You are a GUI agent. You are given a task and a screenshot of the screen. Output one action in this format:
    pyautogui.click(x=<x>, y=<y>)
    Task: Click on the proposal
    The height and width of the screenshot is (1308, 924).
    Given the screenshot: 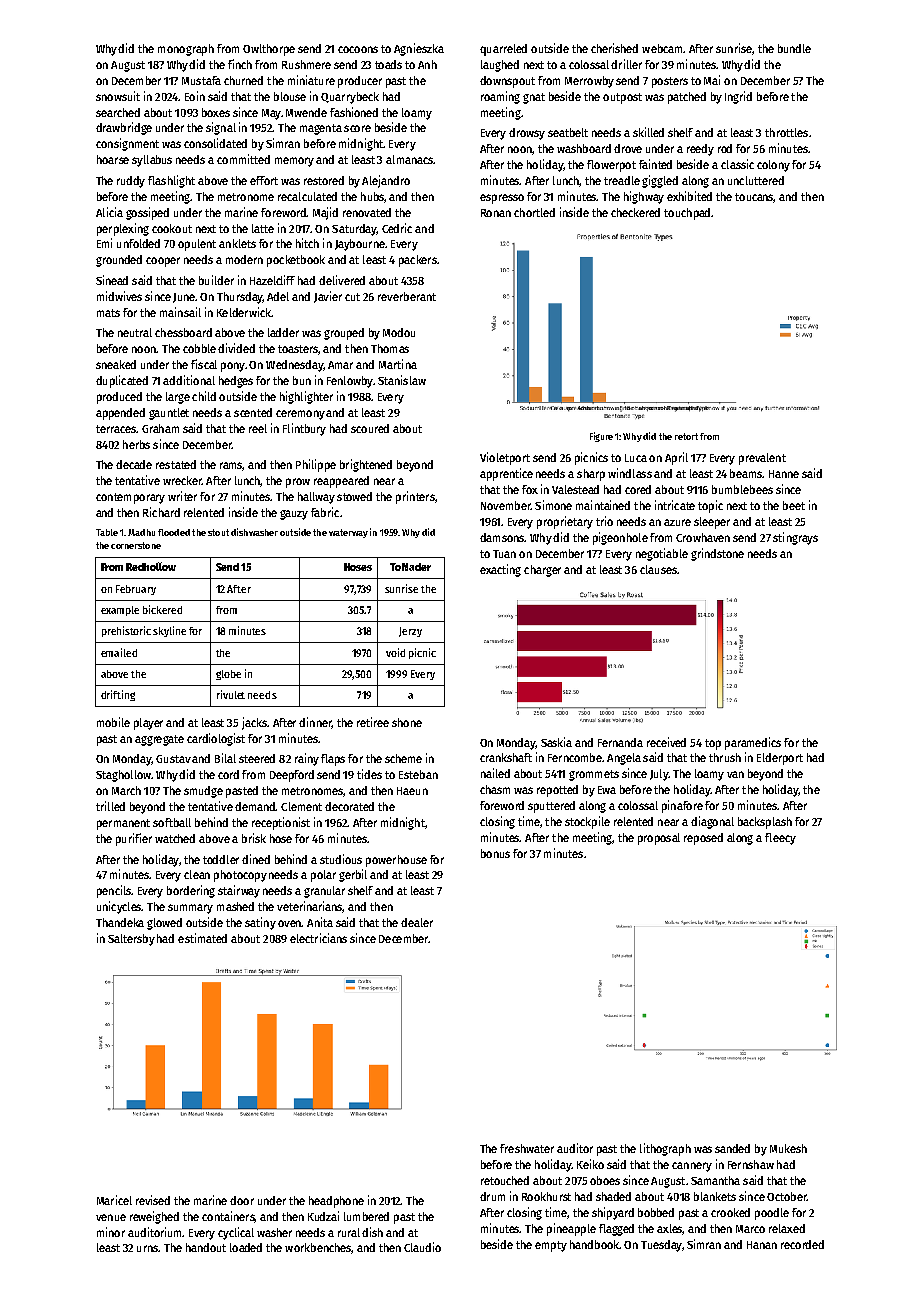 What is the action you would take?
    pyautogui.click(x=659, y=839)
